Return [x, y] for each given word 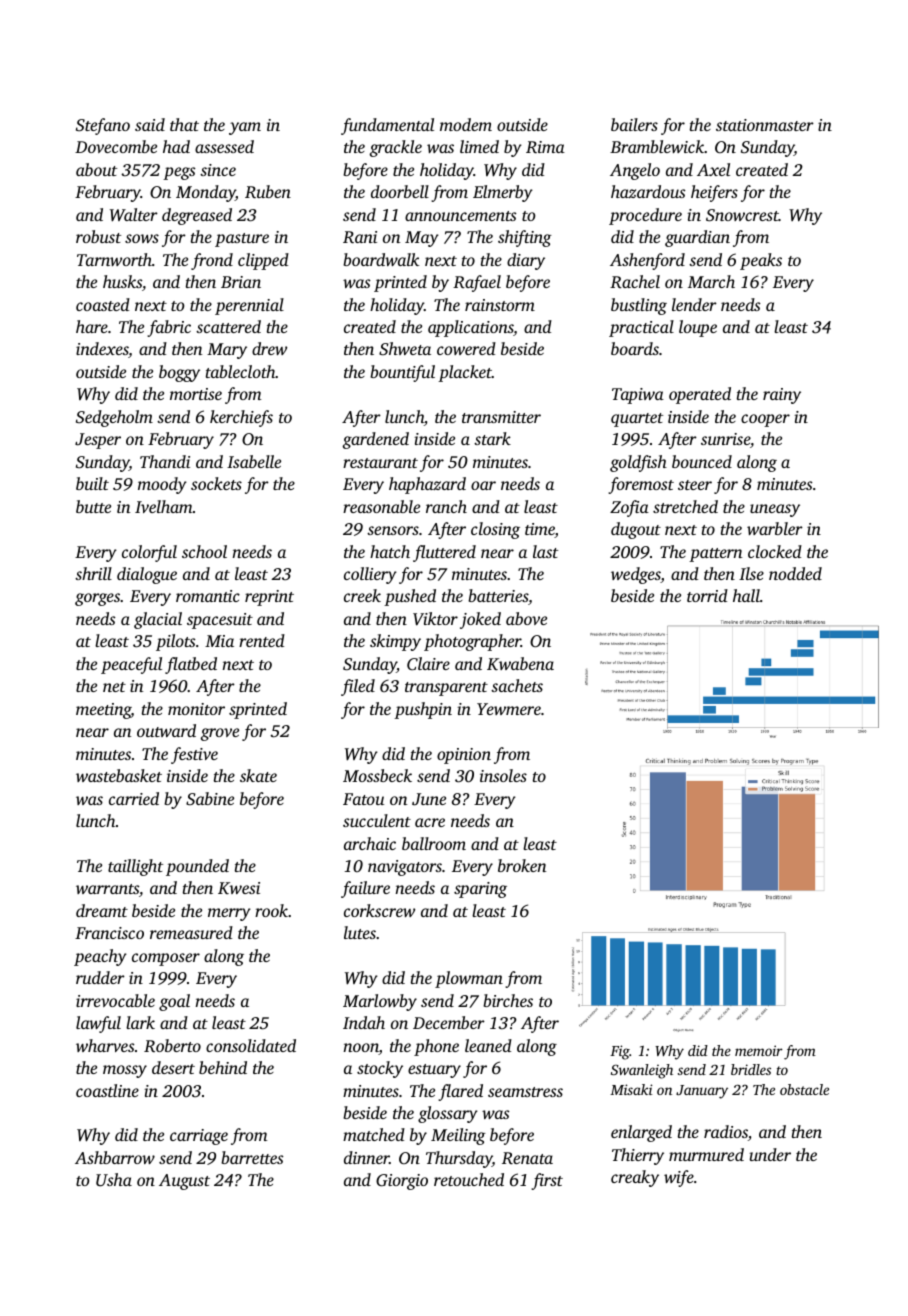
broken [522, 865]
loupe [698, 328]
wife [679, 1178]
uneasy [775, 510]
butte [93, 506]
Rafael [477, 283]
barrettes [252, 1157]
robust [98, 236]
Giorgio [402, 1182]
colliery [370, 575]
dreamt [102, 910]
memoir [759, 1050]
